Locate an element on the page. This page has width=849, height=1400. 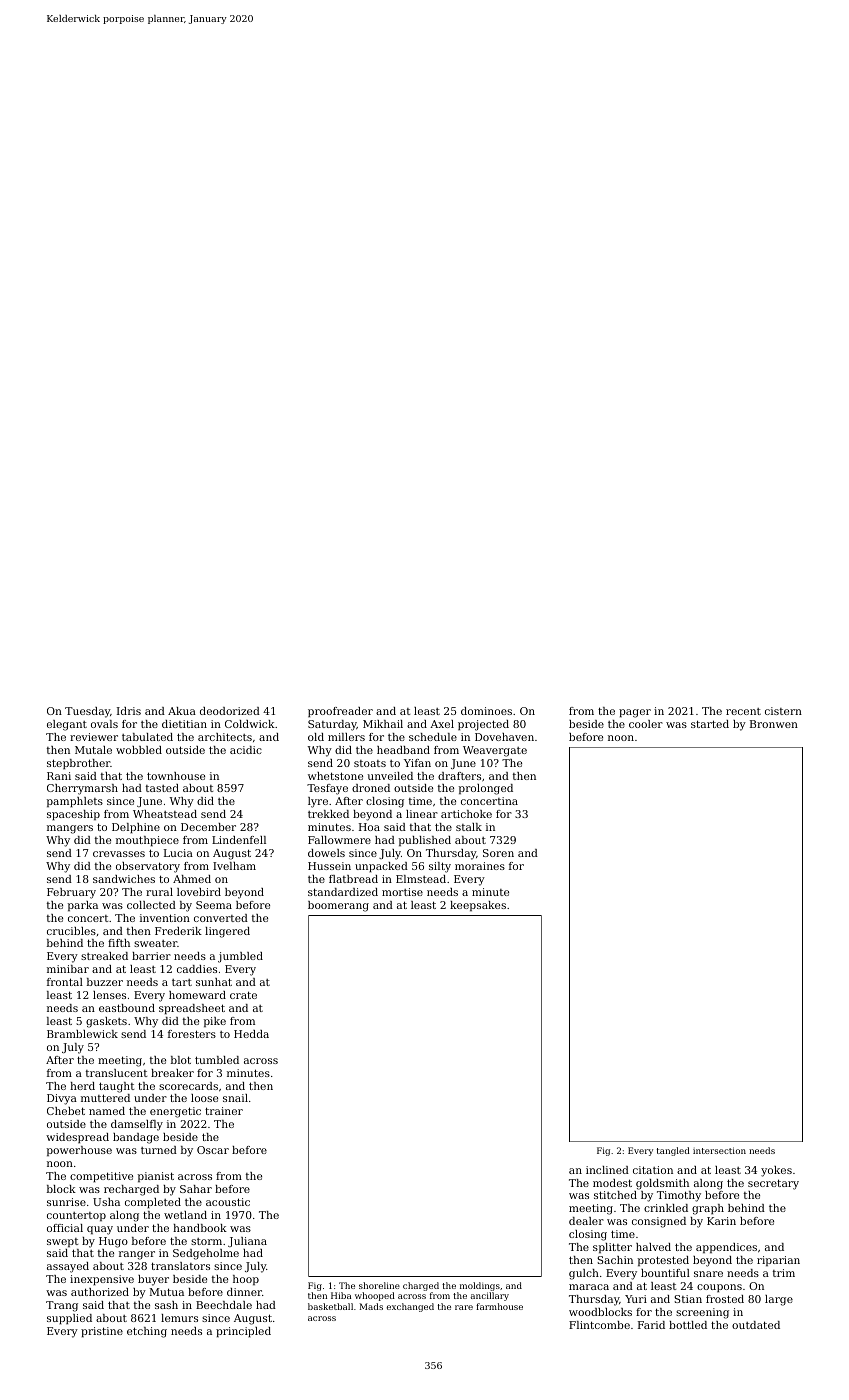
pristine is located at coordinates (102, 1332).
